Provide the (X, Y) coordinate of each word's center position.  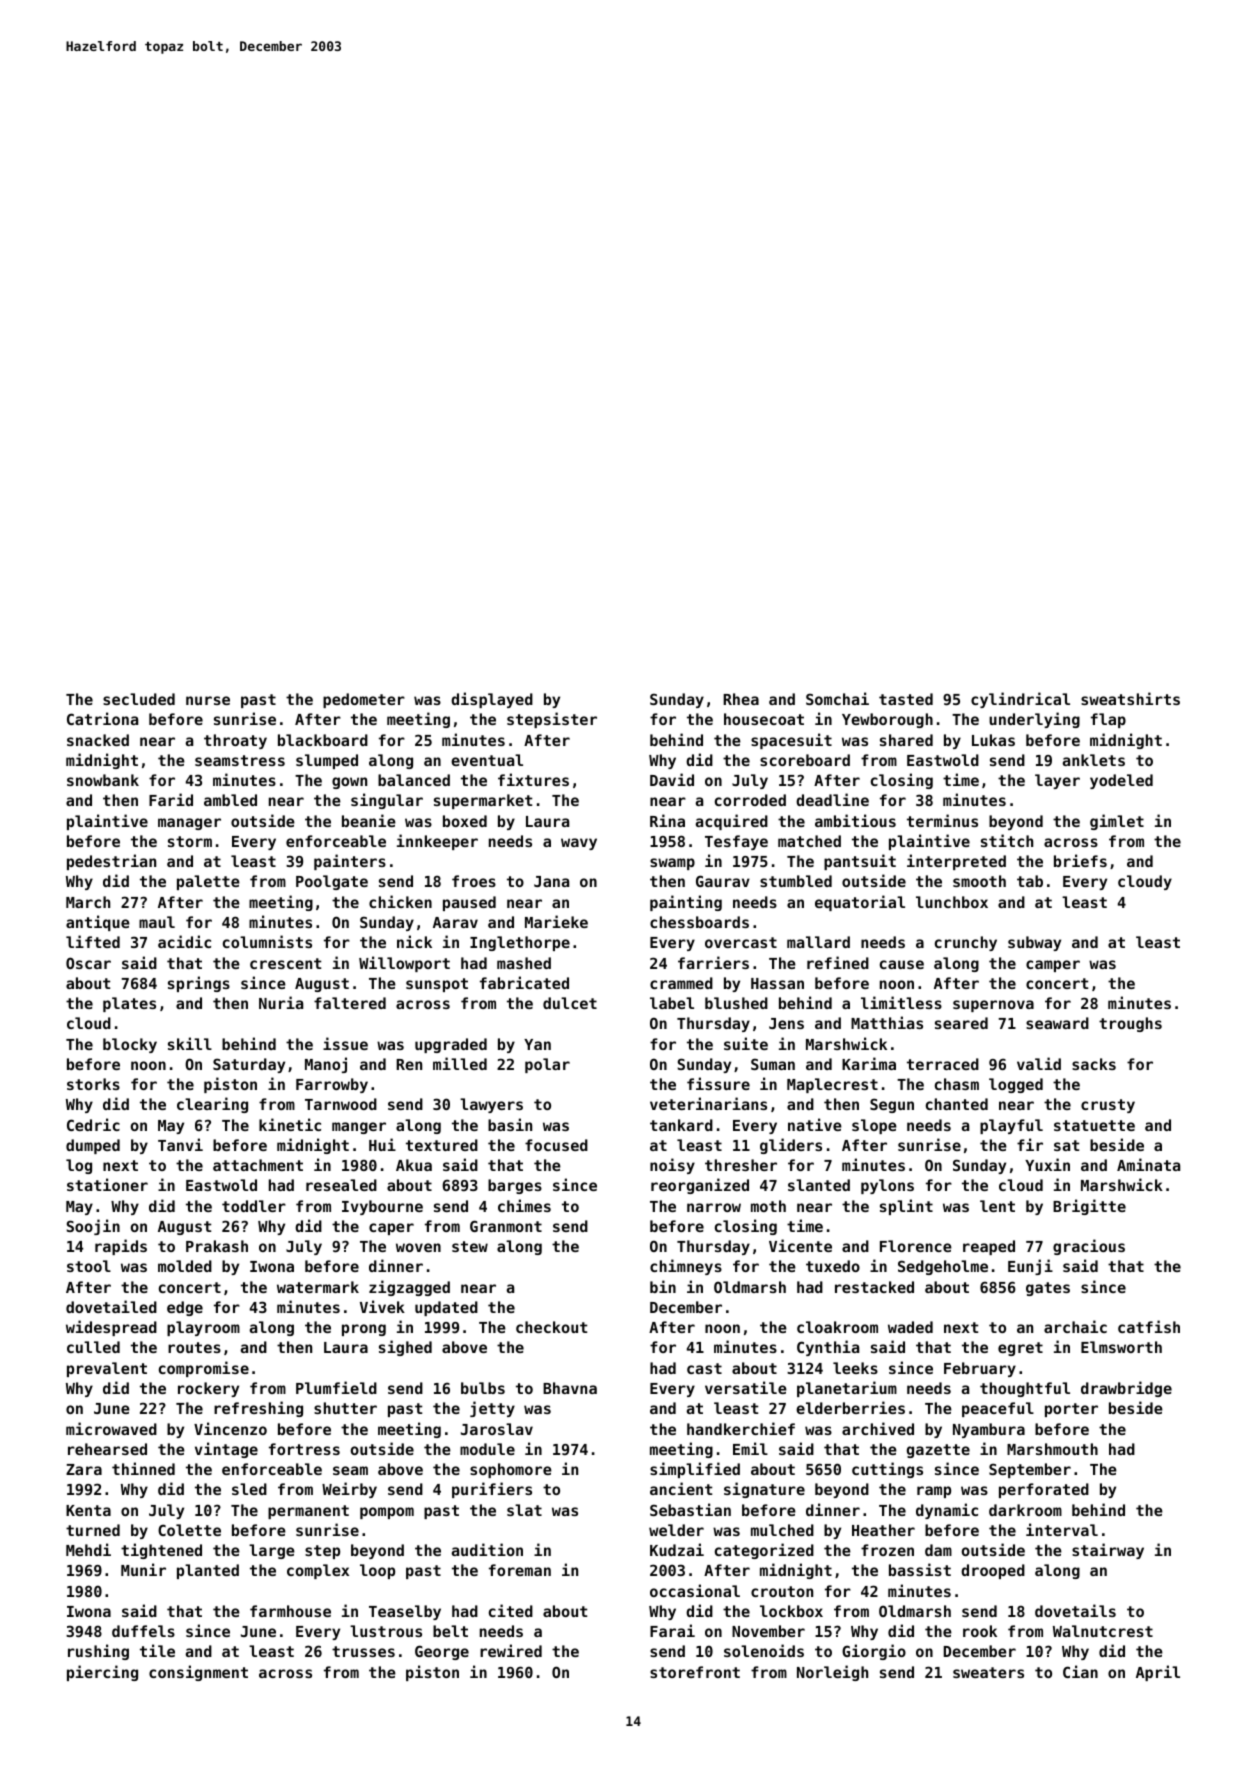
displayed (492, 700)
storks (93, 1084)
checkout (551, 1327)
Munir (143, 1569)
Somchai (837, 698)
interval (1062, 1529)
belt (450, 1631)
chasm (957, 1084)
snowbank (103, 780)
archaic (1075, 1326)
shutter (345, 1408)
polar (547, 1065)
